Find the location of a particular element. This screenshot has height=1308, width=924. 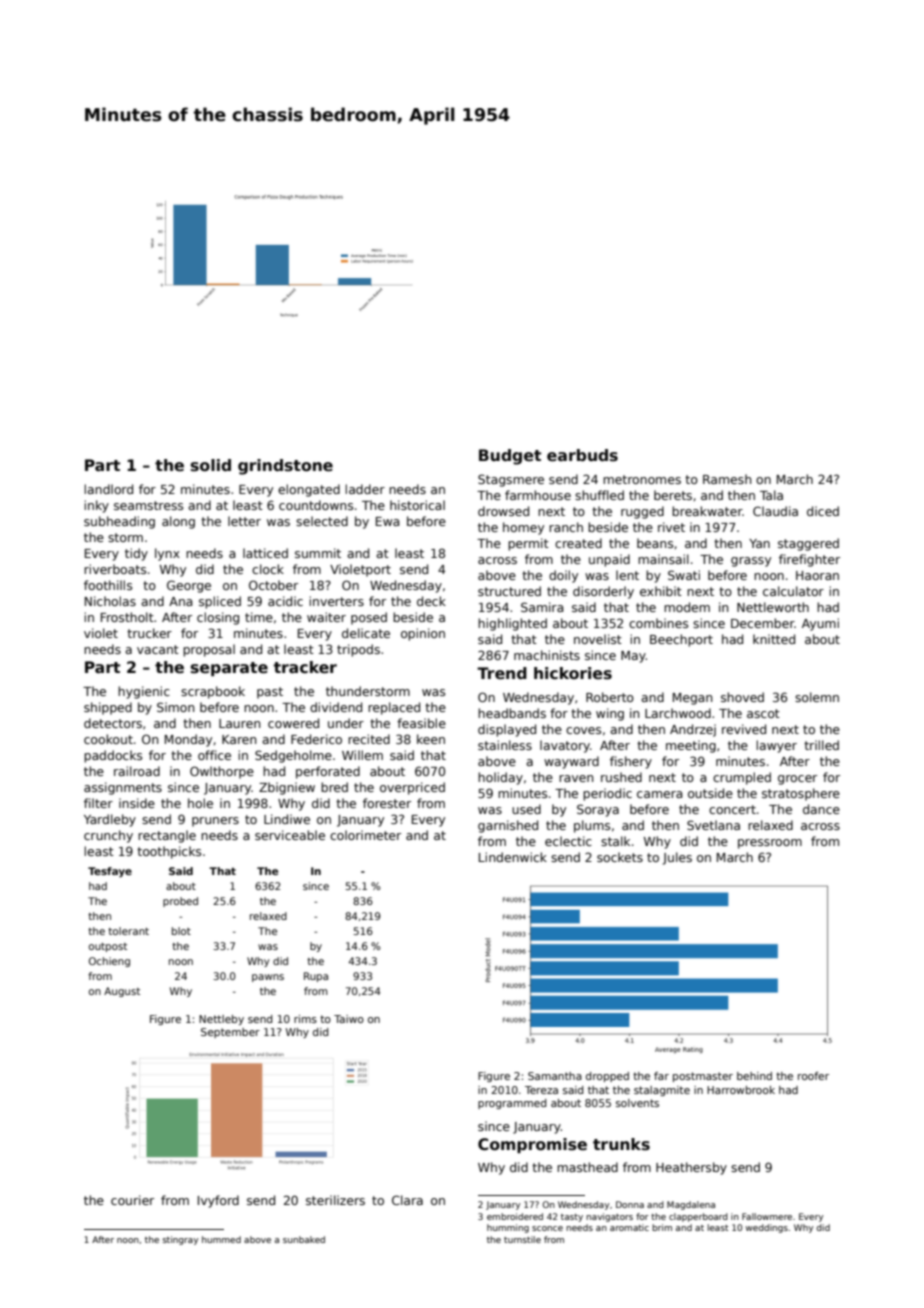

earbuds is located at coordinates (582, 455).
